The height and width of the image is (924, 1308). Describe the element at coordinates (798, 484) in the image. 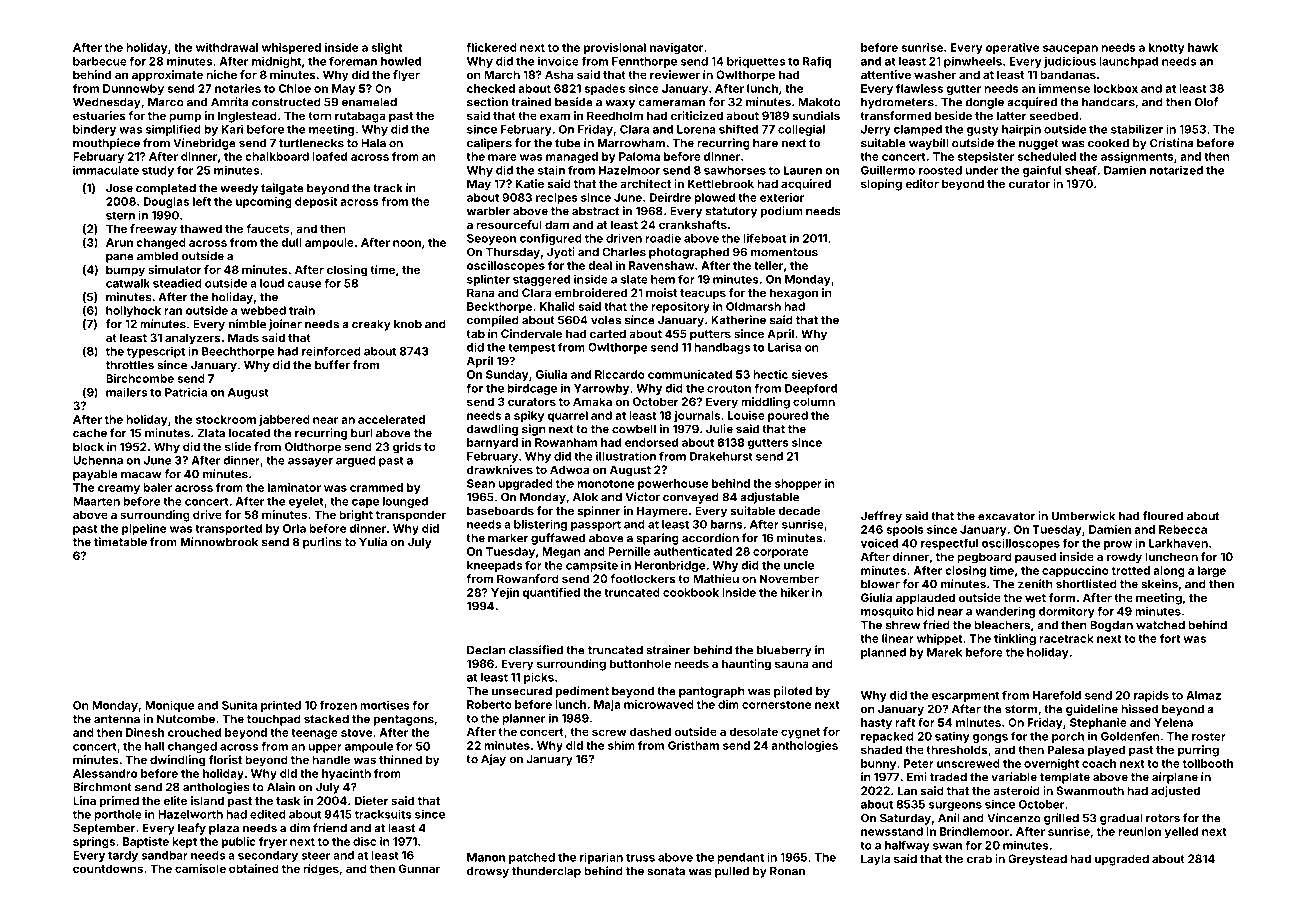

I see `shopper` at that location.
